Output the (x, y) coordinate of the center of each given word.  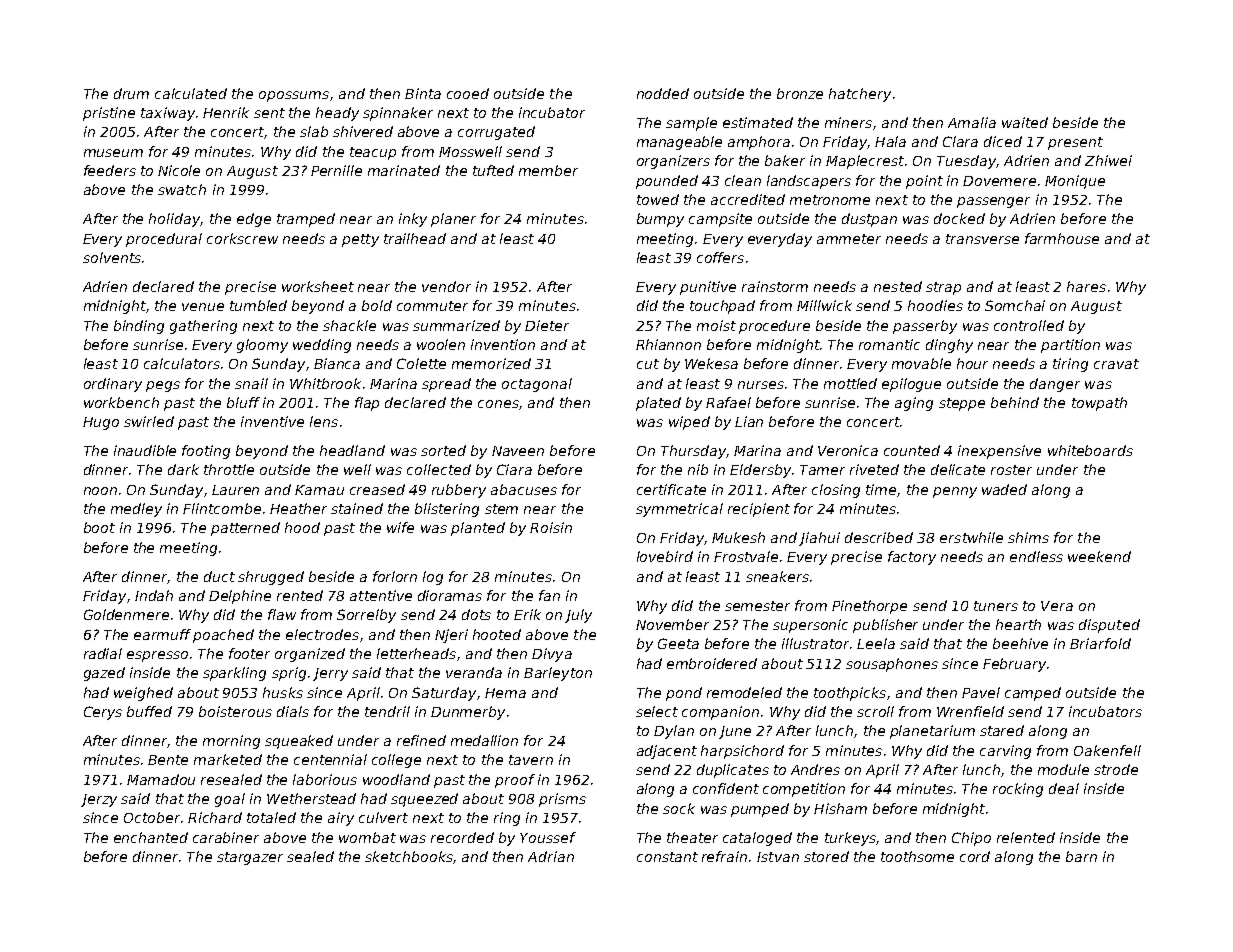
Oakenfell (1107, 750)
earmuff (162, 634)
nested (898, 286)
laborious (325, 779)
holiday (175, 220)
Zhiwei (1108, 160)
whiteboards (1090, 450)
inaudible (145, 450)
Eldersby (760, 471)
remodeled (744, 692)
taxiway (168, 114)
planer (453, 220)
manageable (679, 143)
